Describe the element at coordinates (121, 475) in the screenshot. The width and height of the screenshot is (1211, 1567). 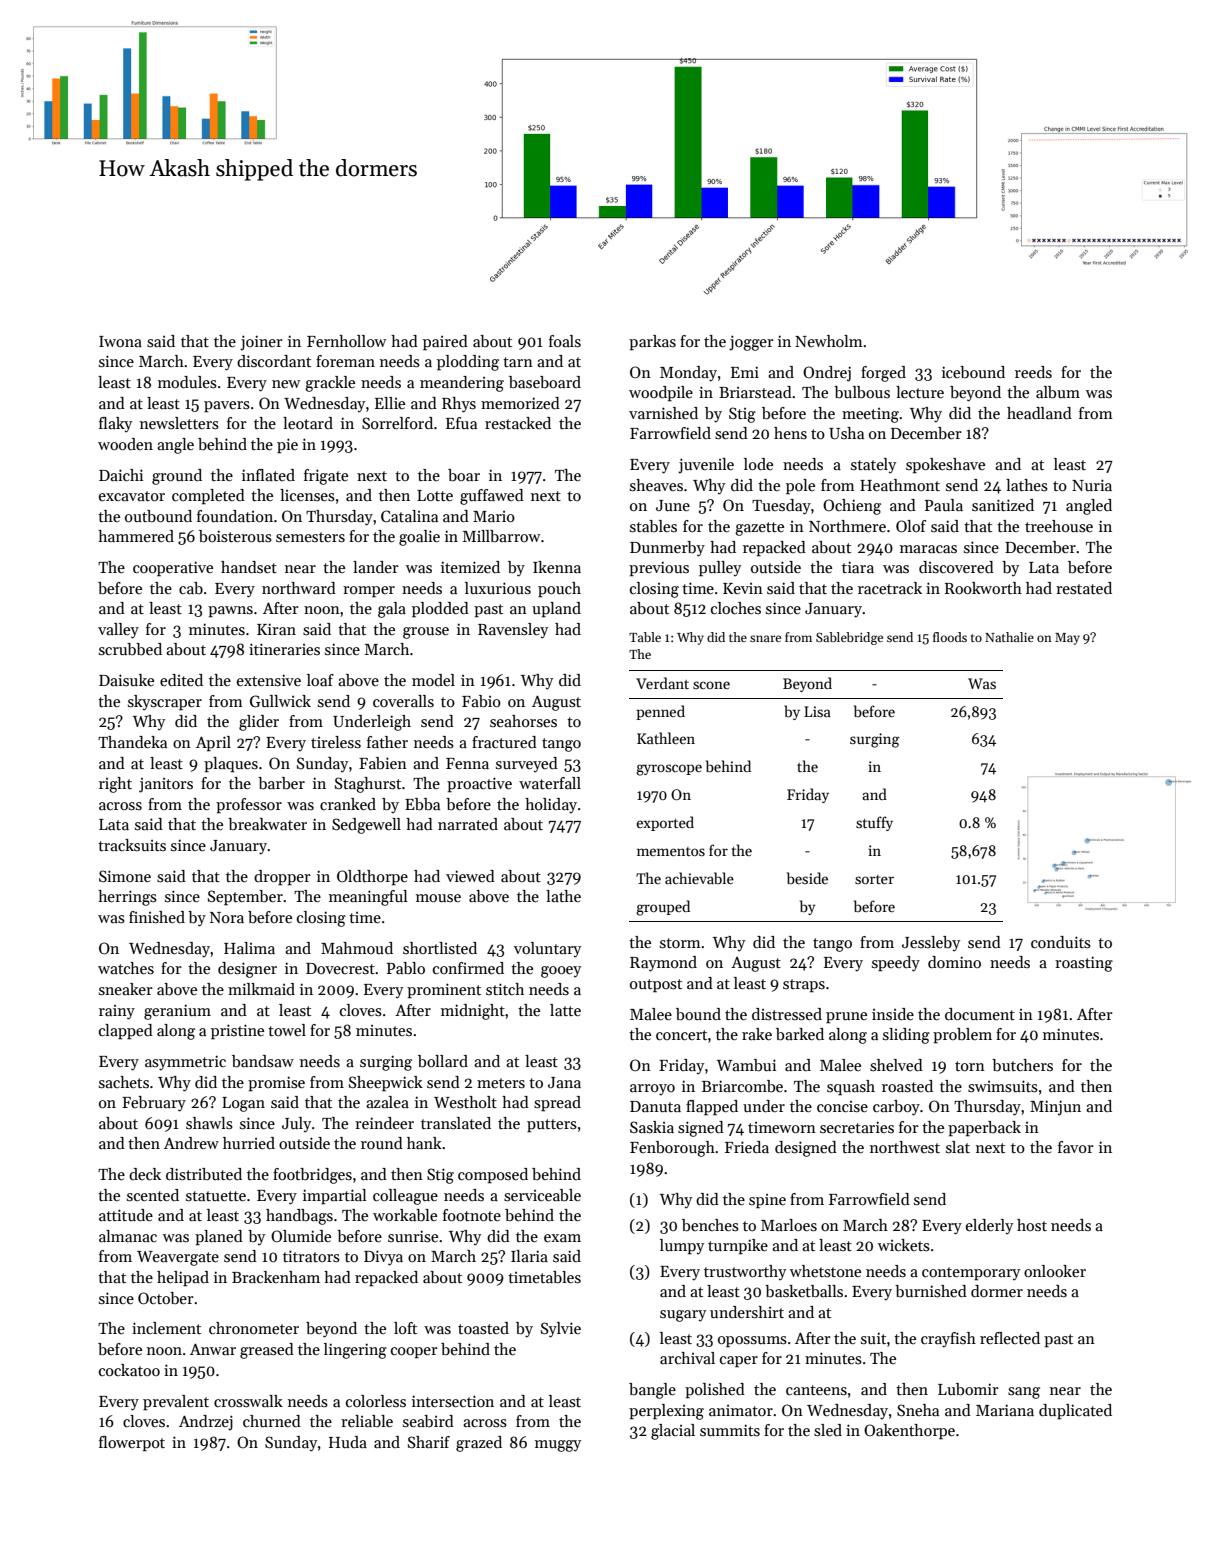
I see `Daichi` at that location.
